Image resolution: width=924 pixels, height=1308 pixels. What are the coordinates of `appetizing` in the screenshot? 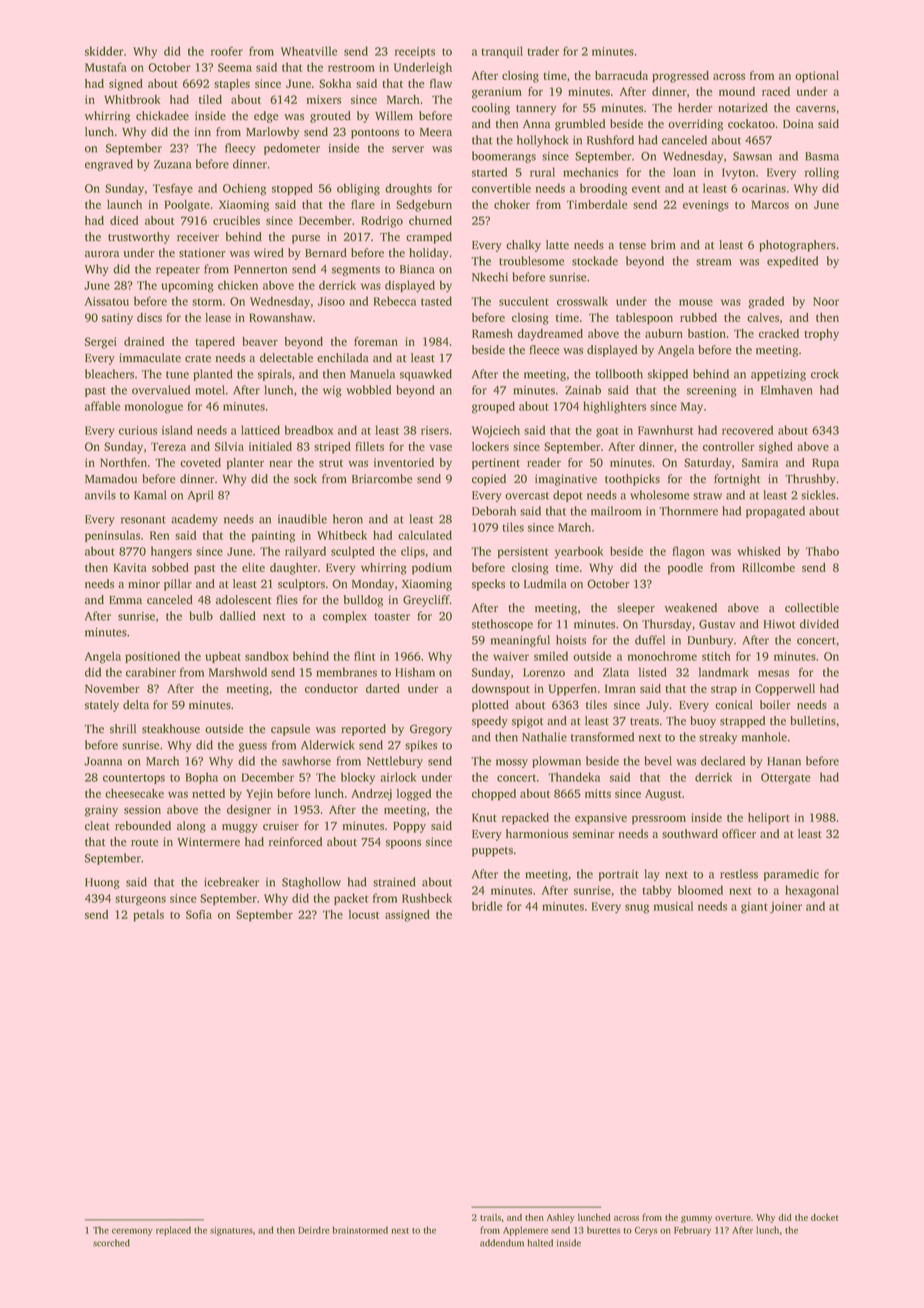 It's located at (778, 375).
